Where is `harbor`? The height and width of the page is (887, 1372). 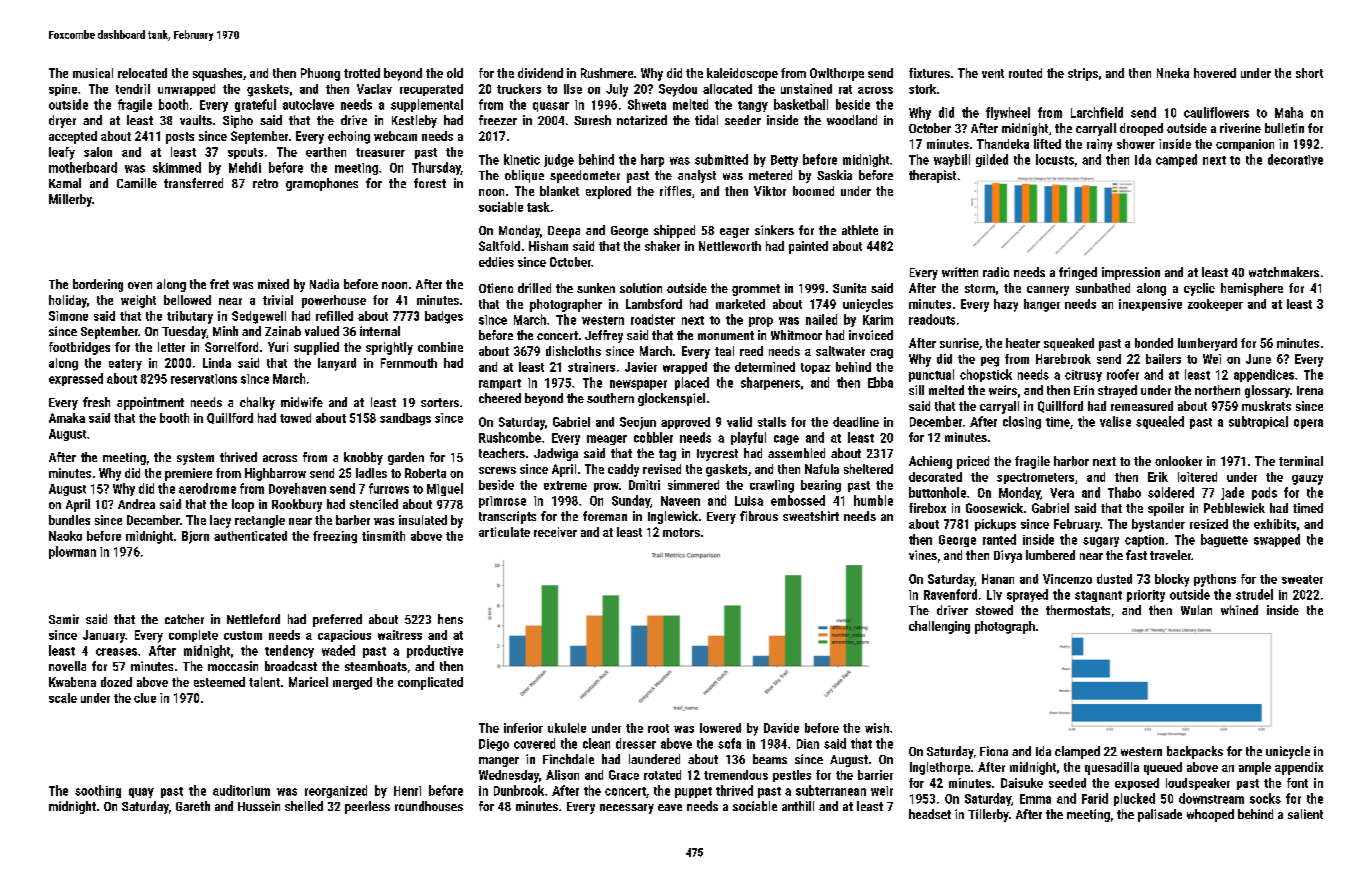 harbor is located at coordinates (1071, 461).
